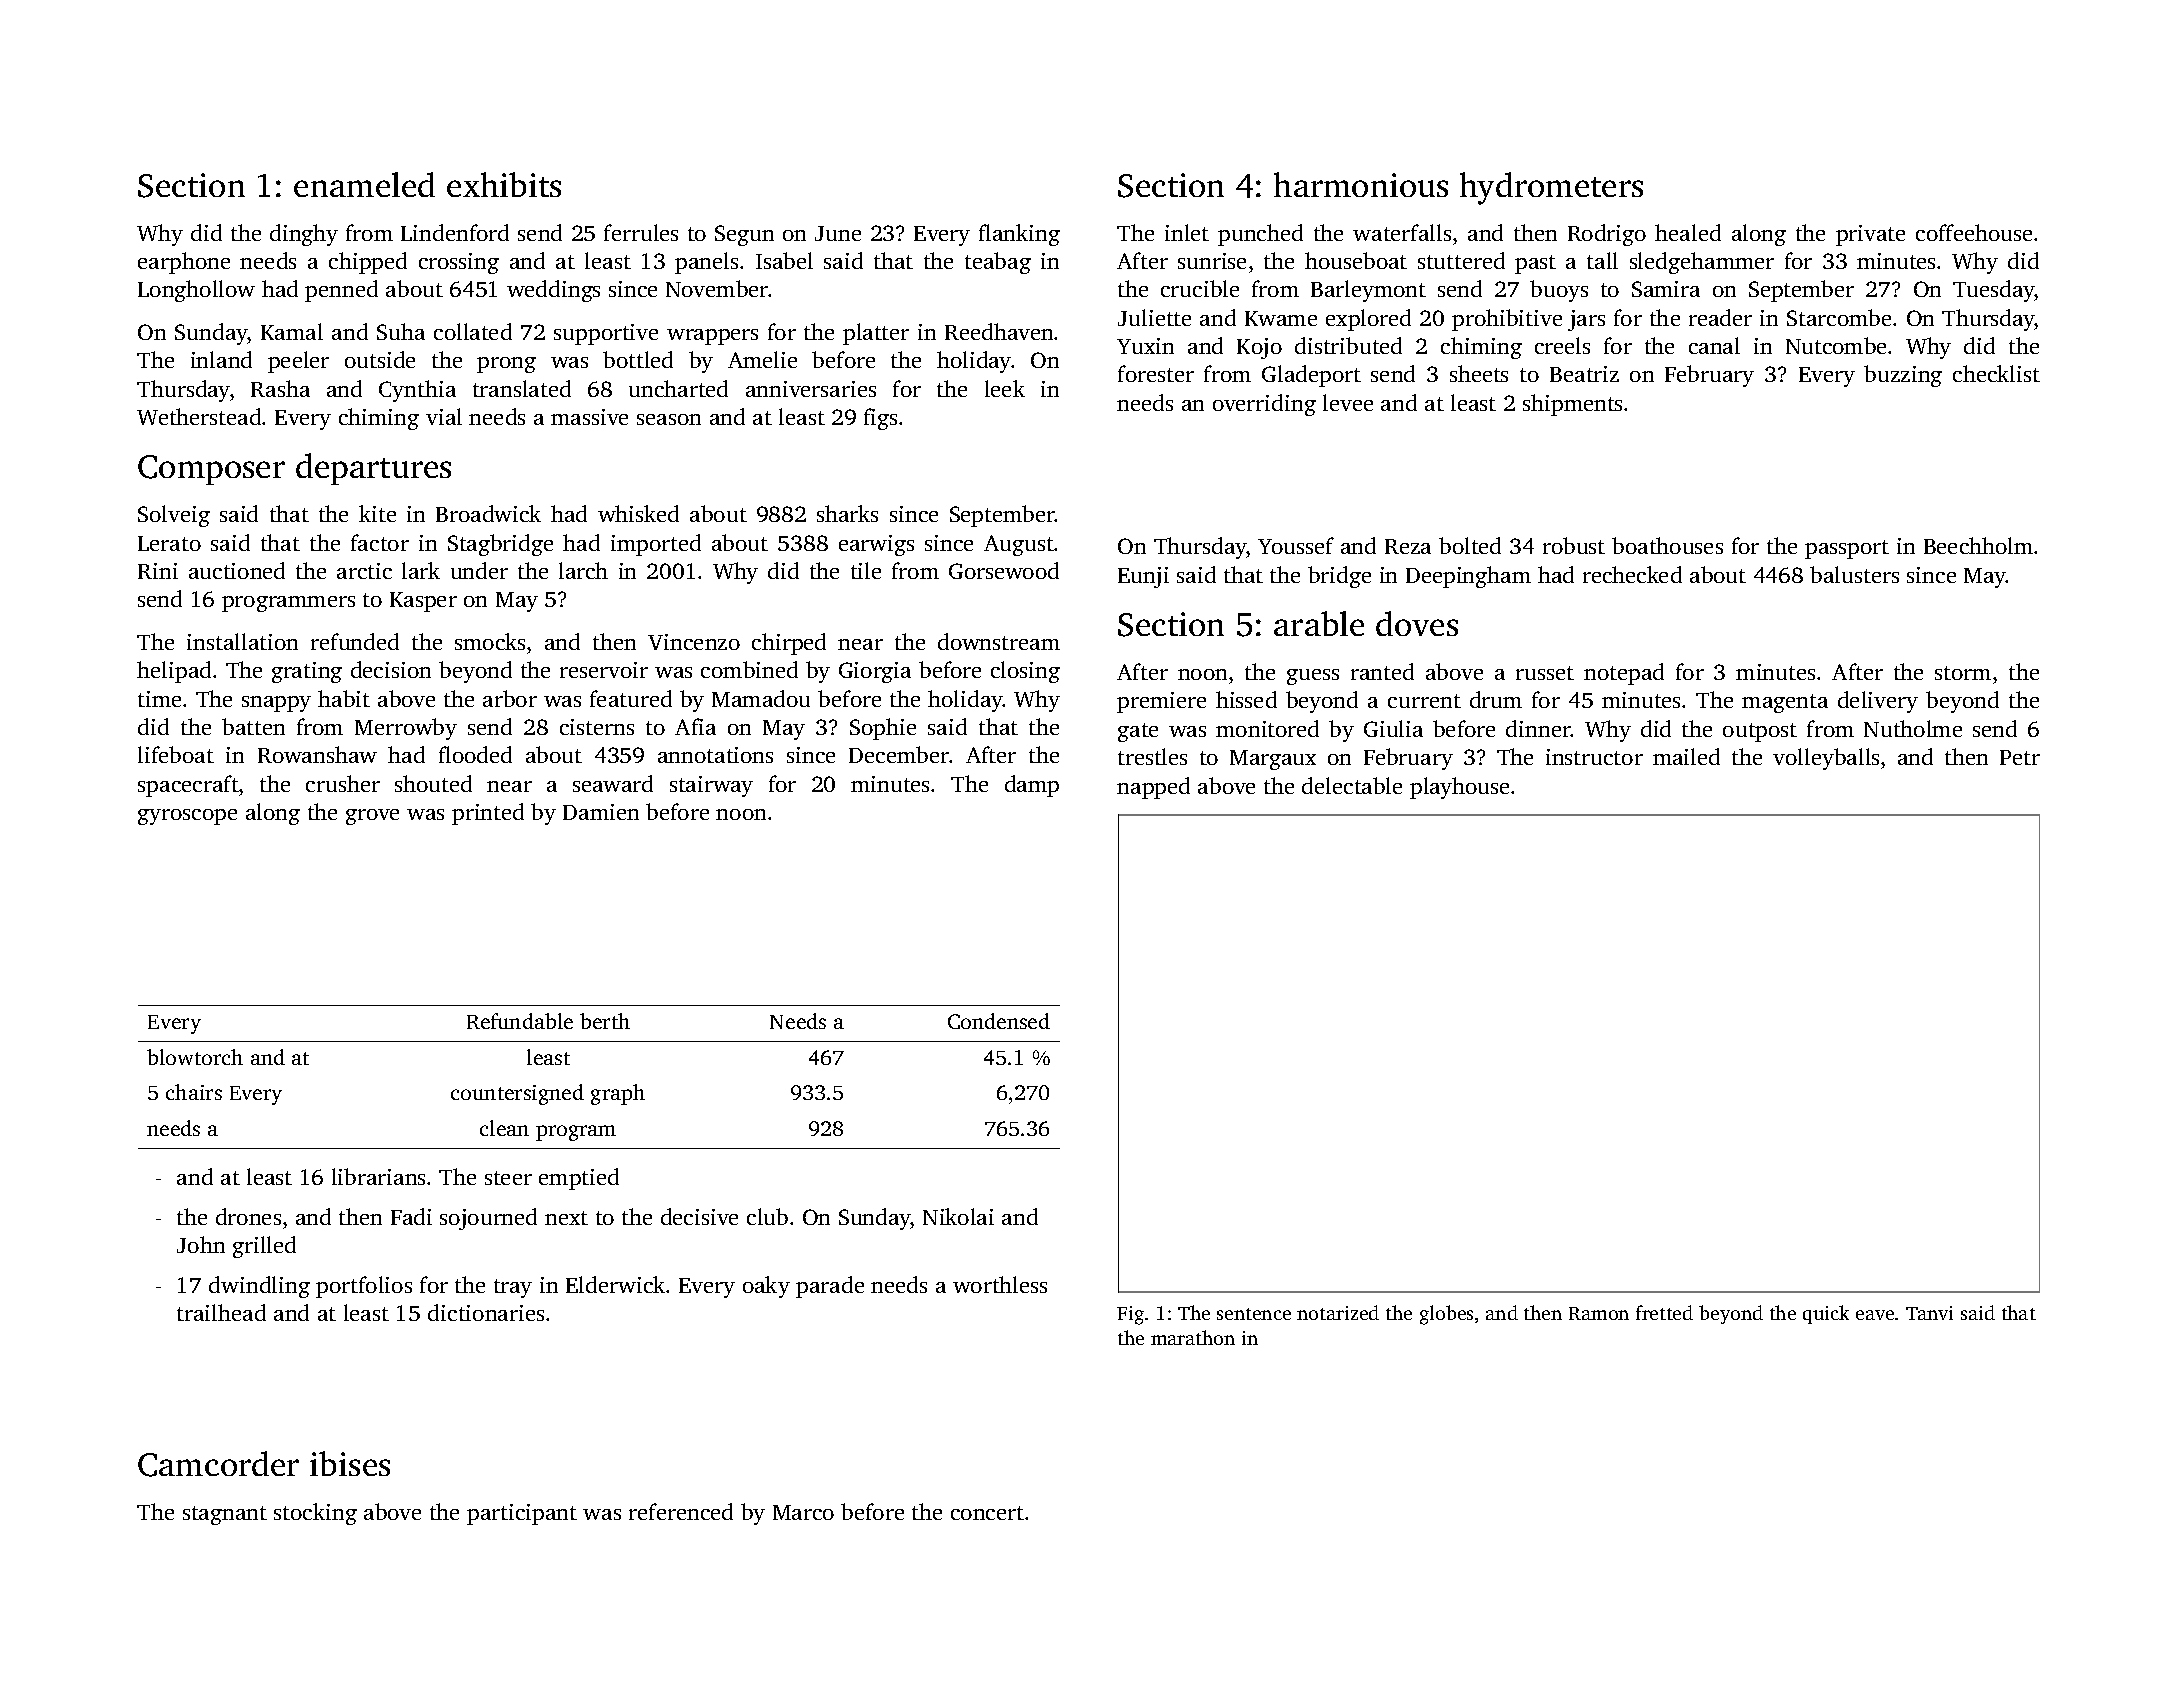  I want to click on Margaux, so click(1273, 760).
